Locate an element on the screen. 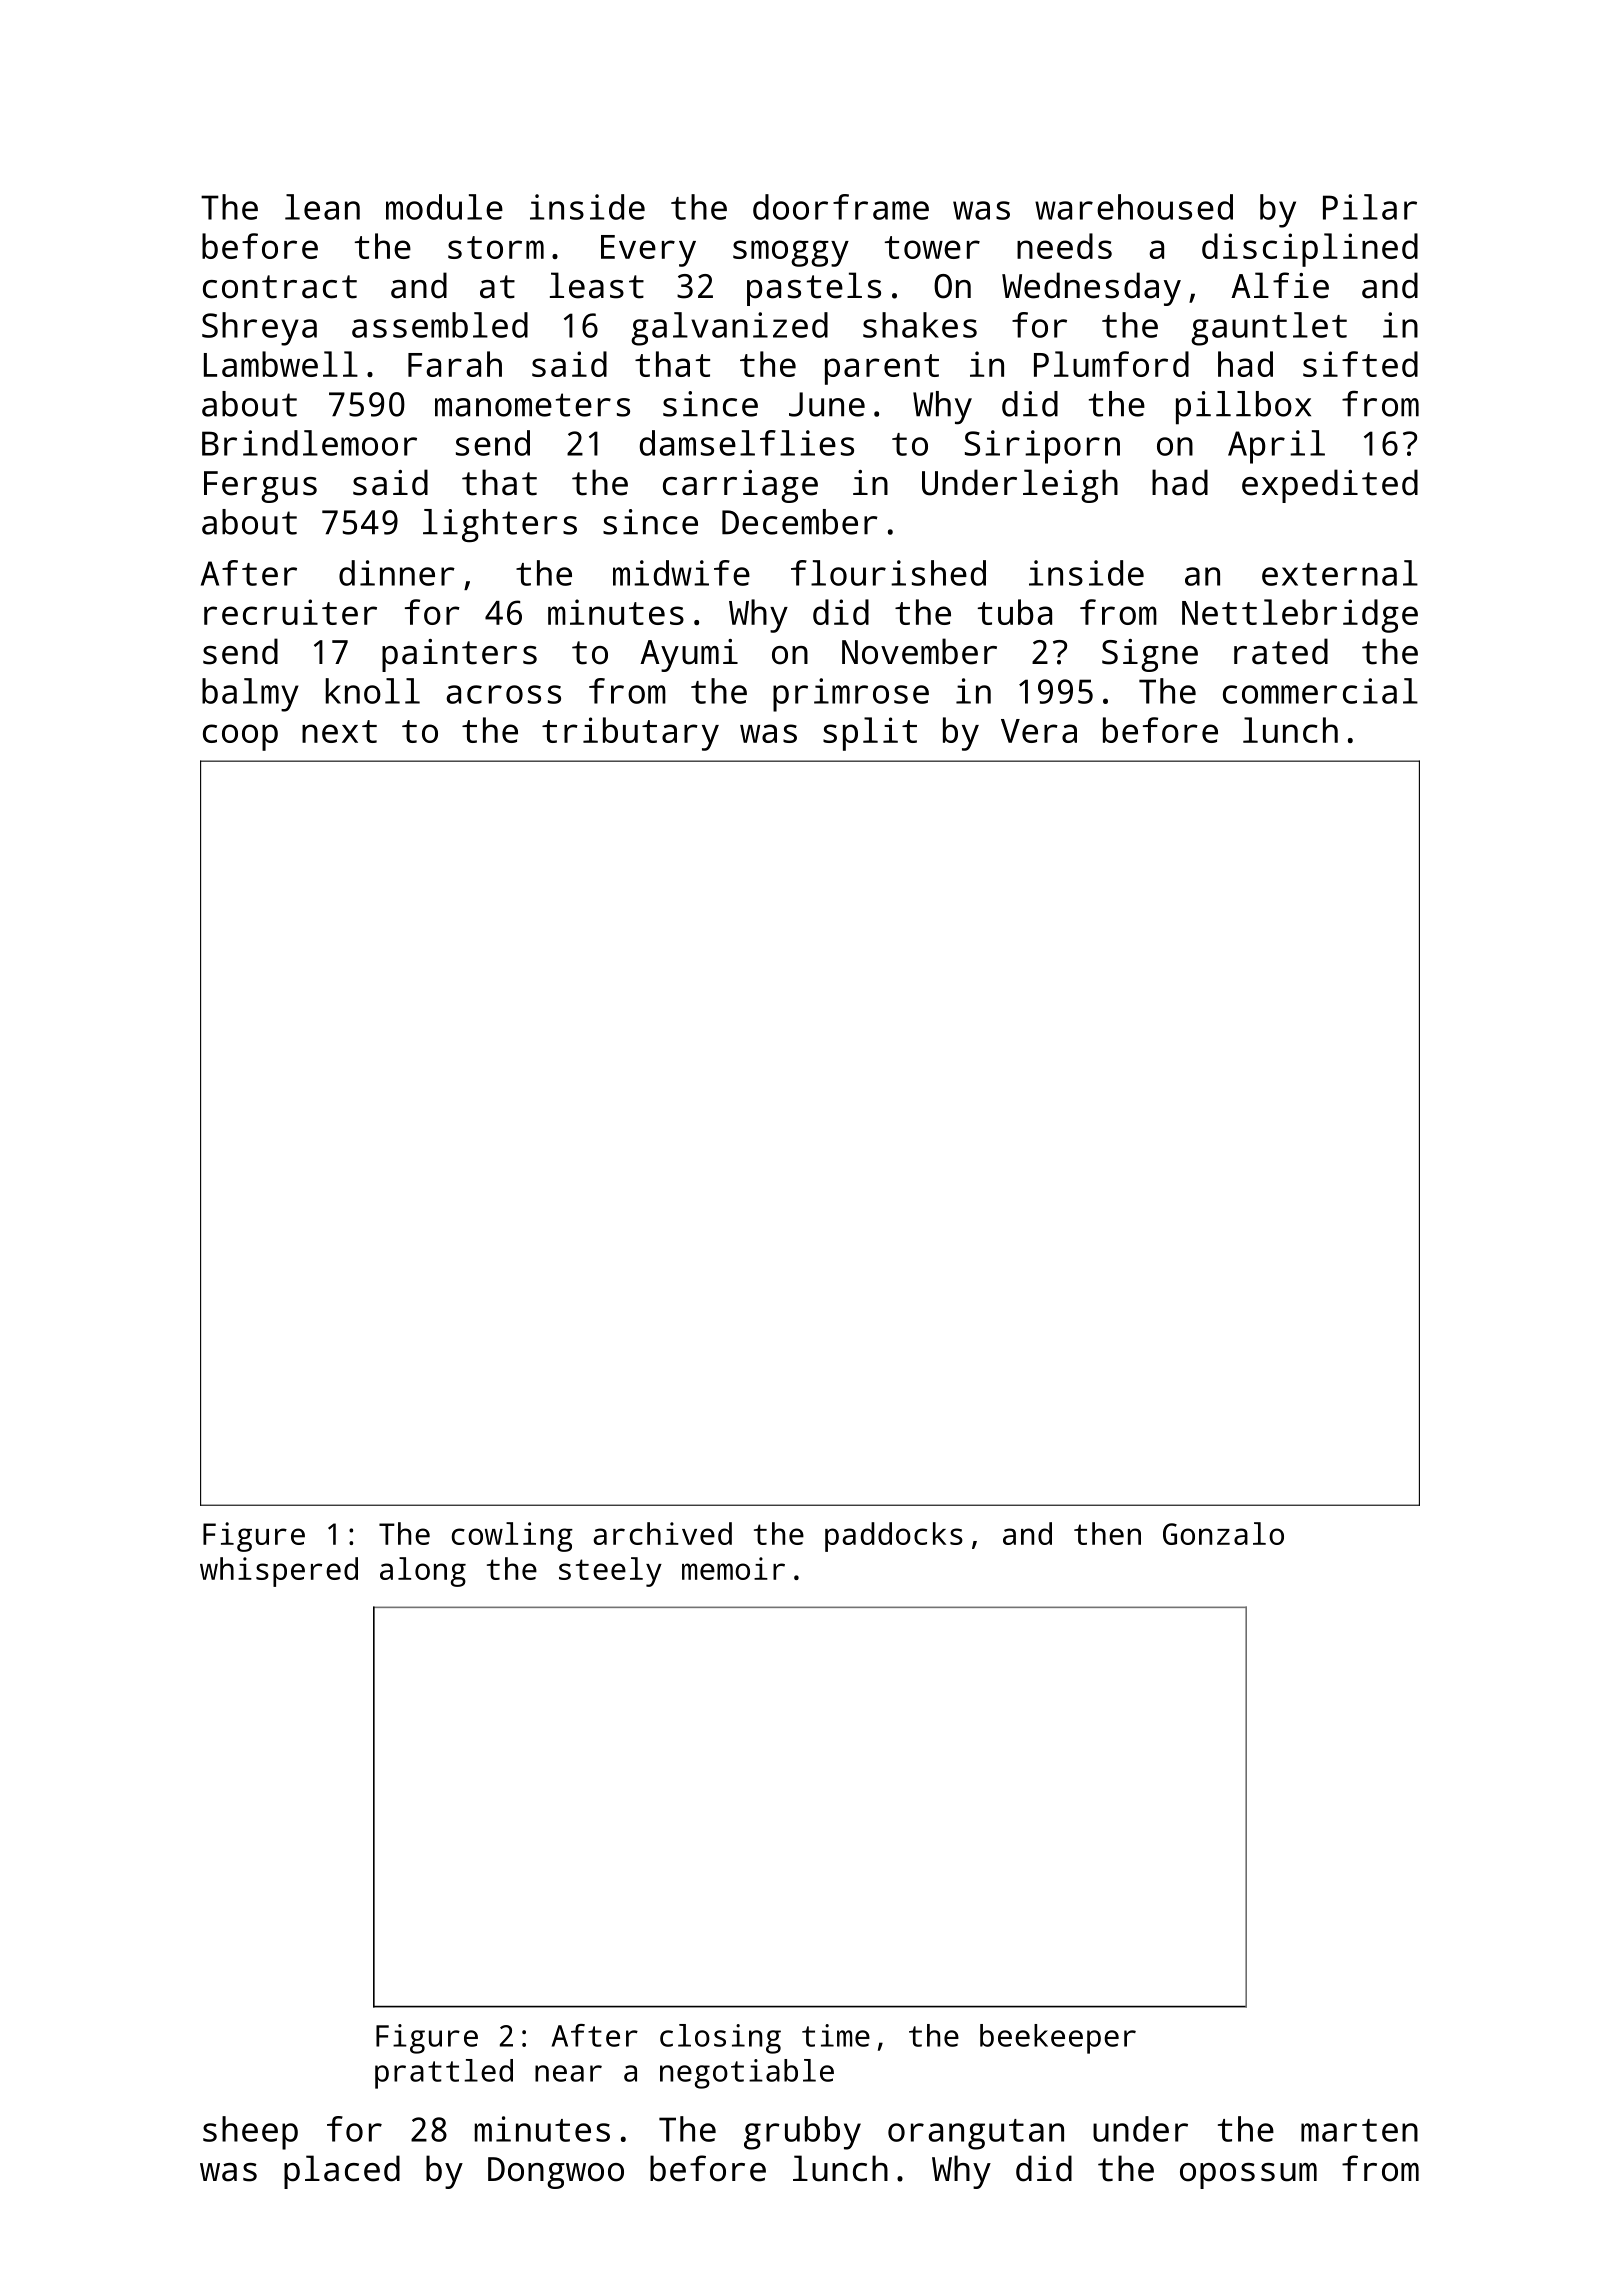  then is located at coordinates (1107, 1533).
